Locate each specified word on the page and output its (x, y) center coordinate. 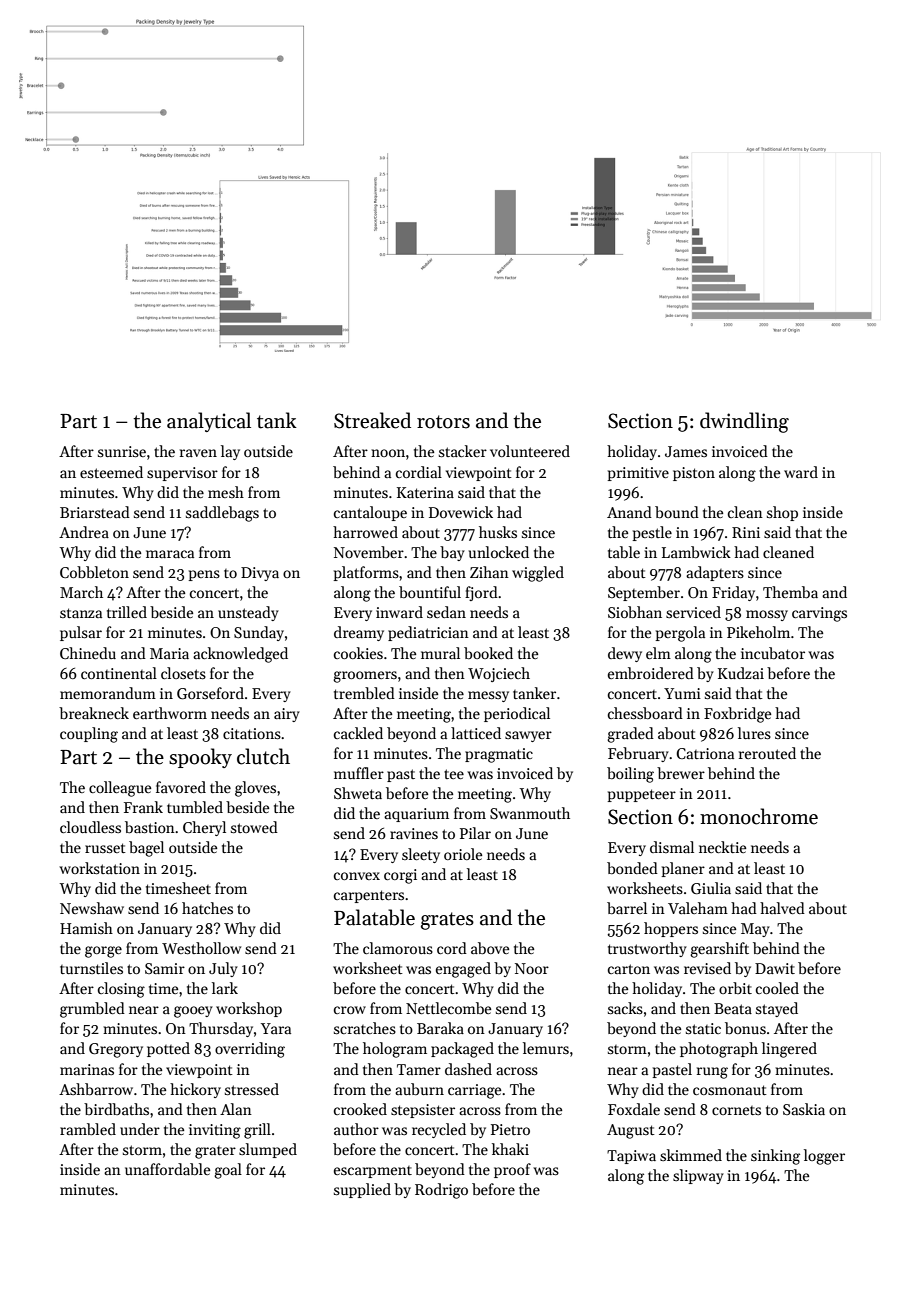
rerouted (767, 753)
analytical (209, 422)
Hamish (86, 928)
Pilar (475, 833)
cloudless (90, 827)
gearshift (719, 950)
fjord (481, 593)
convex (357, 876)
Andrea (84, 532)
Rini (746, 532)
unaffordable (167, 1169)
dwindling (744, 422)
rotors (443, 422)
